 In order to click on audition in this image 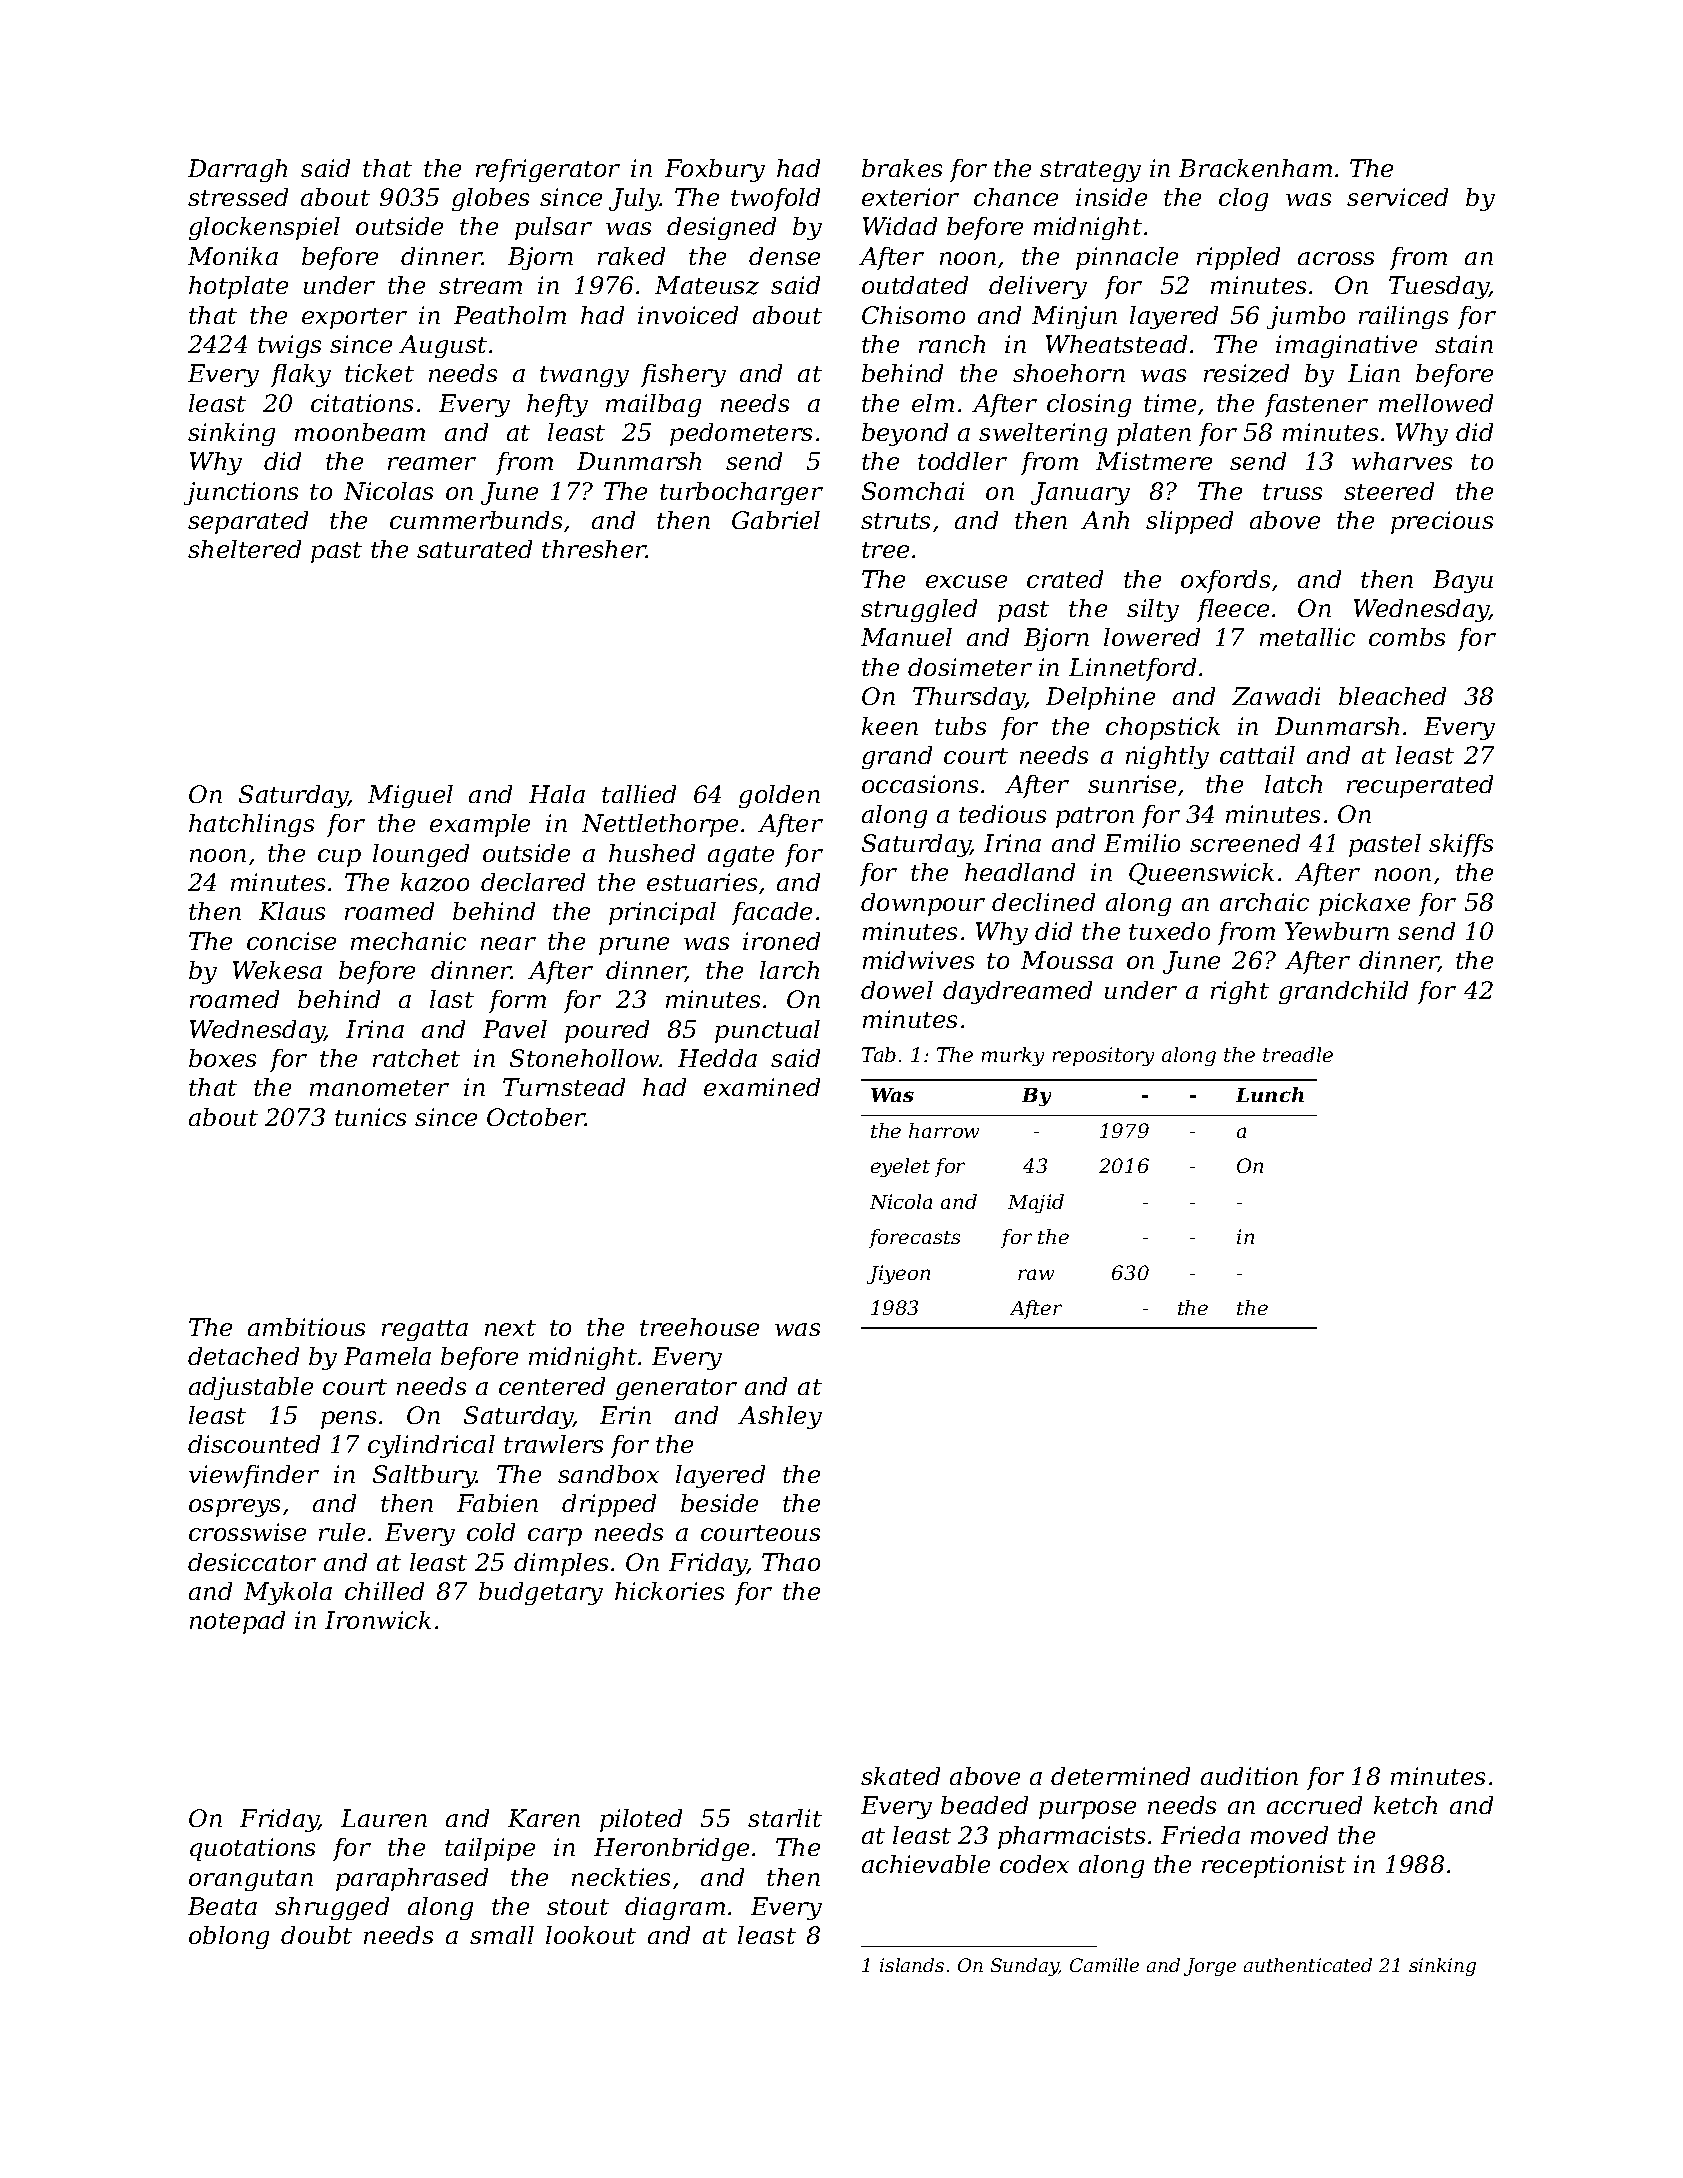, I will do `click(1249, 1776)`.
